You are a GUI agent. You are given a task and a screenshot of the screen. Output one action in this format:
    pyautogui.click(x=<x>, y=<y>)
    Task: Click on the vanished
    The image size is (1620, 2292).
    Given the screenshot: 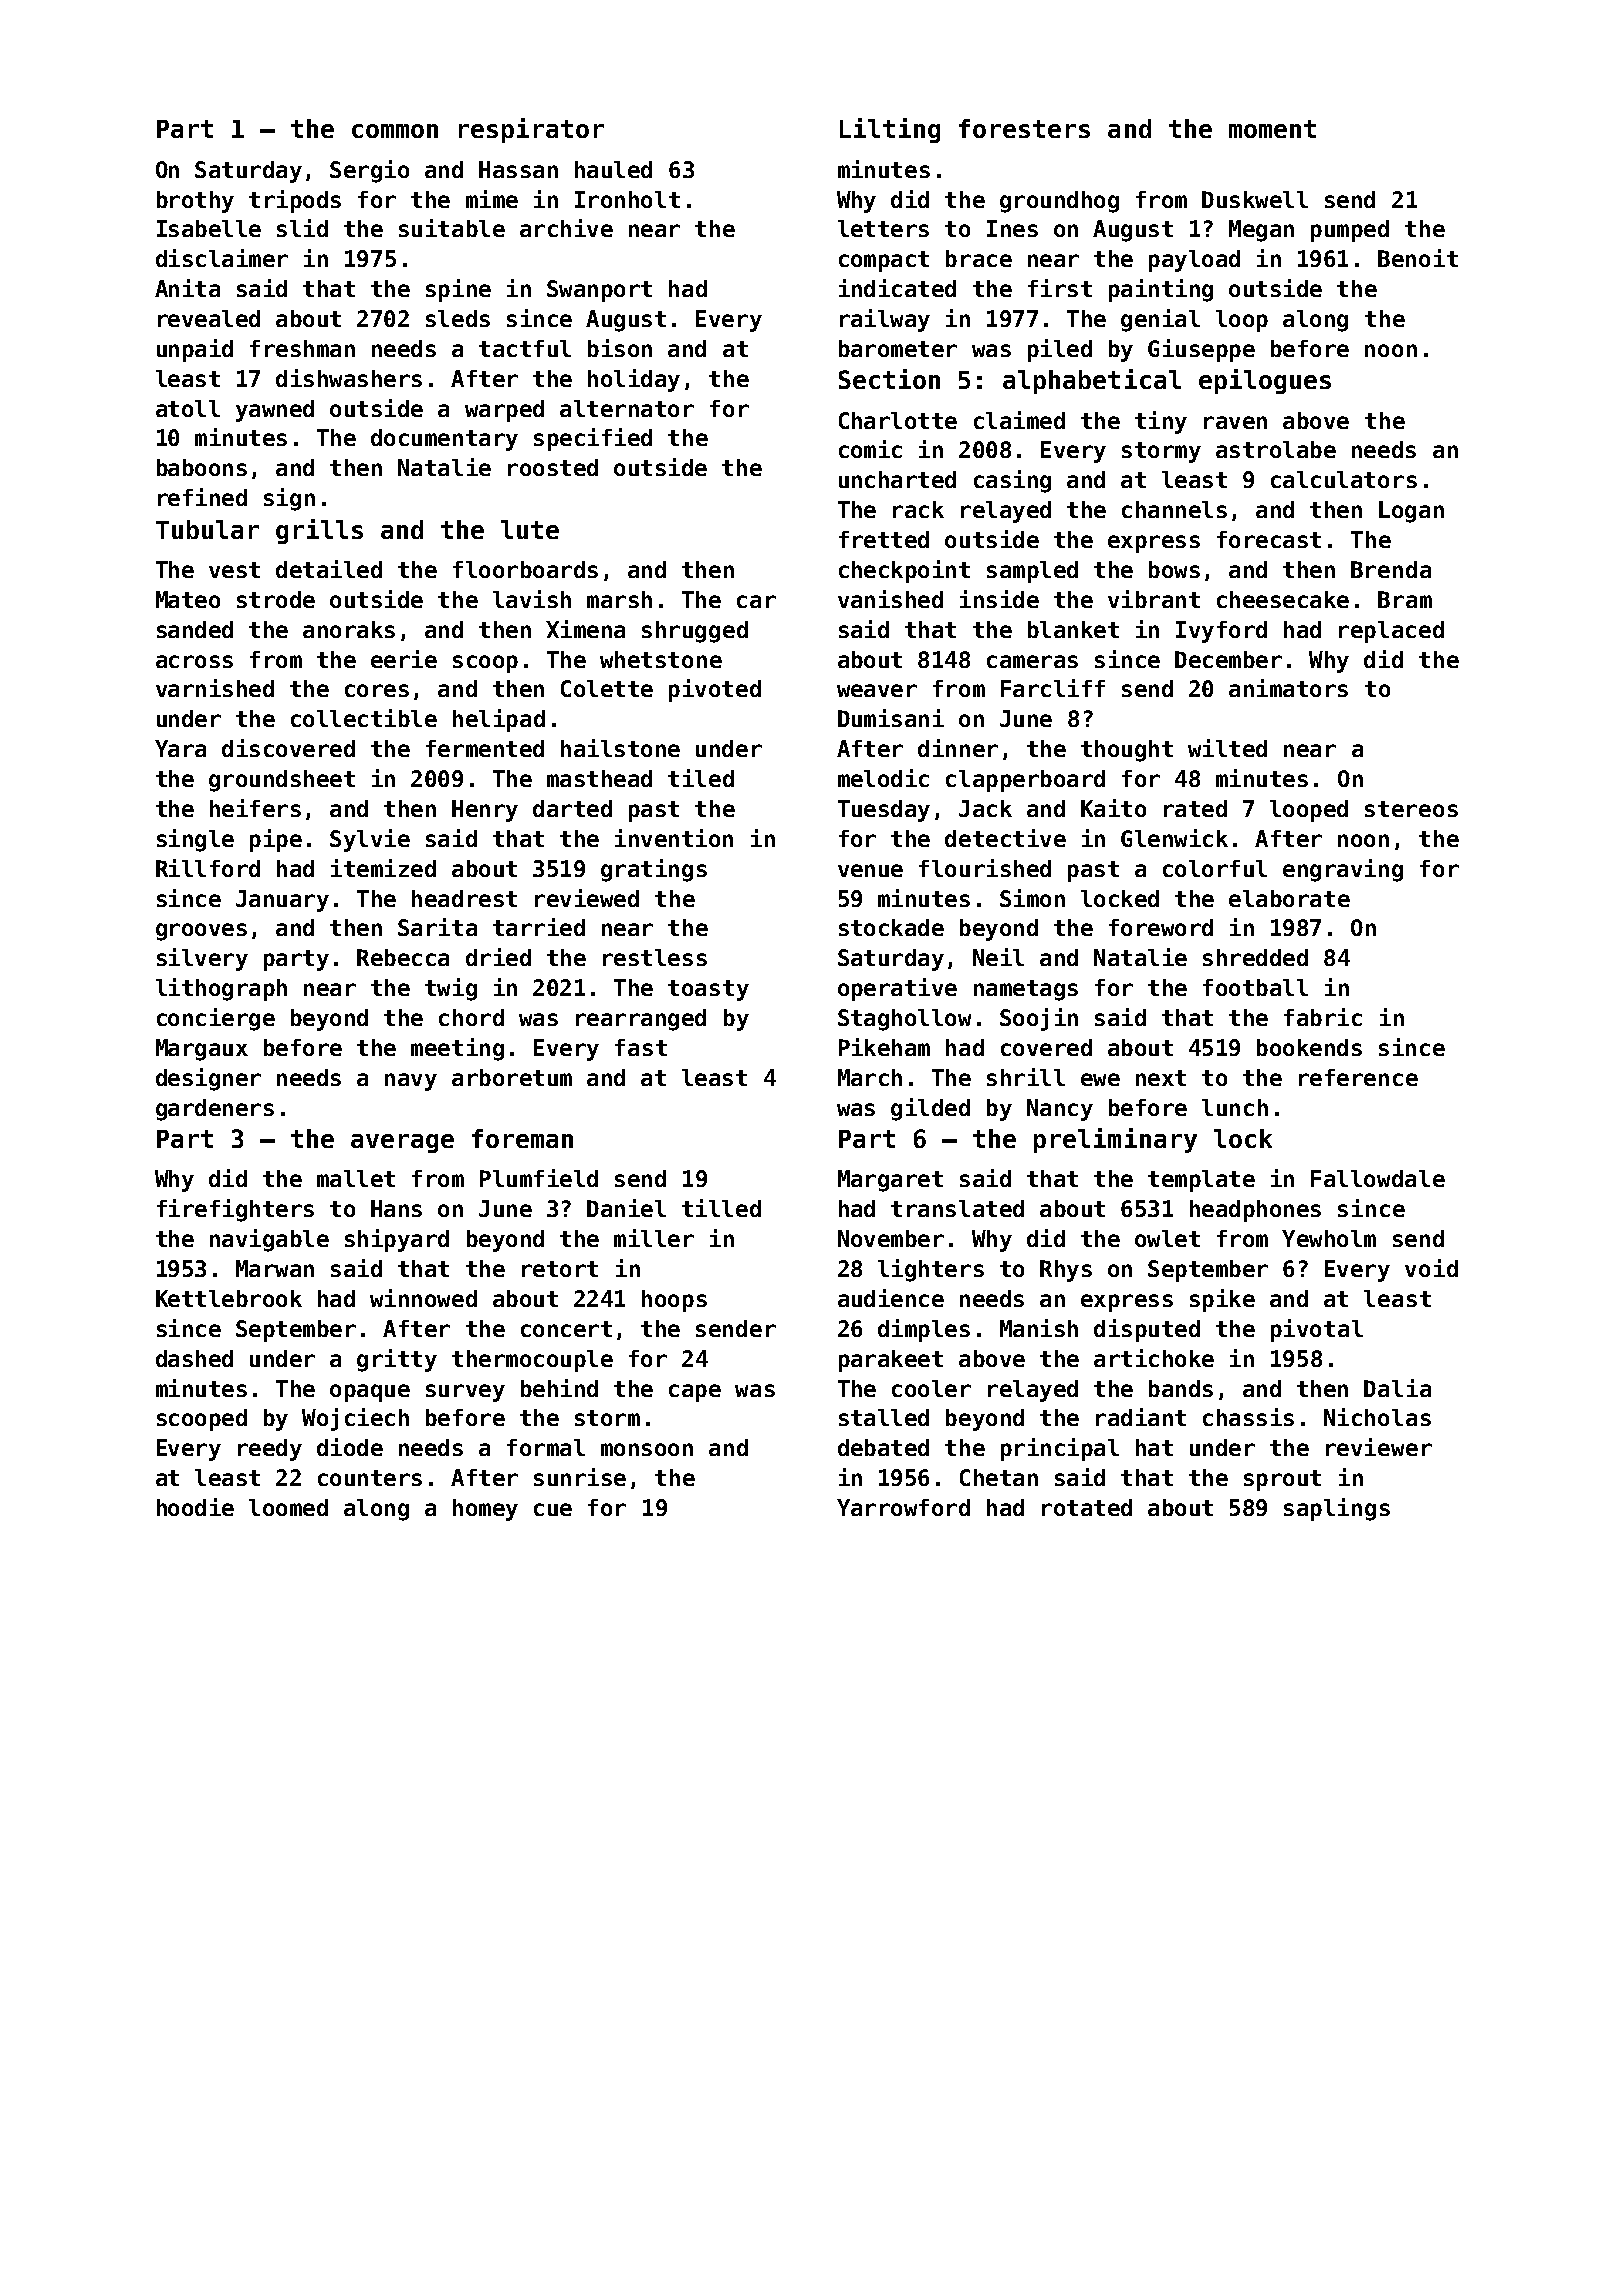 What is the action you would take?
    pyautogui.click(x=890, y=599)
